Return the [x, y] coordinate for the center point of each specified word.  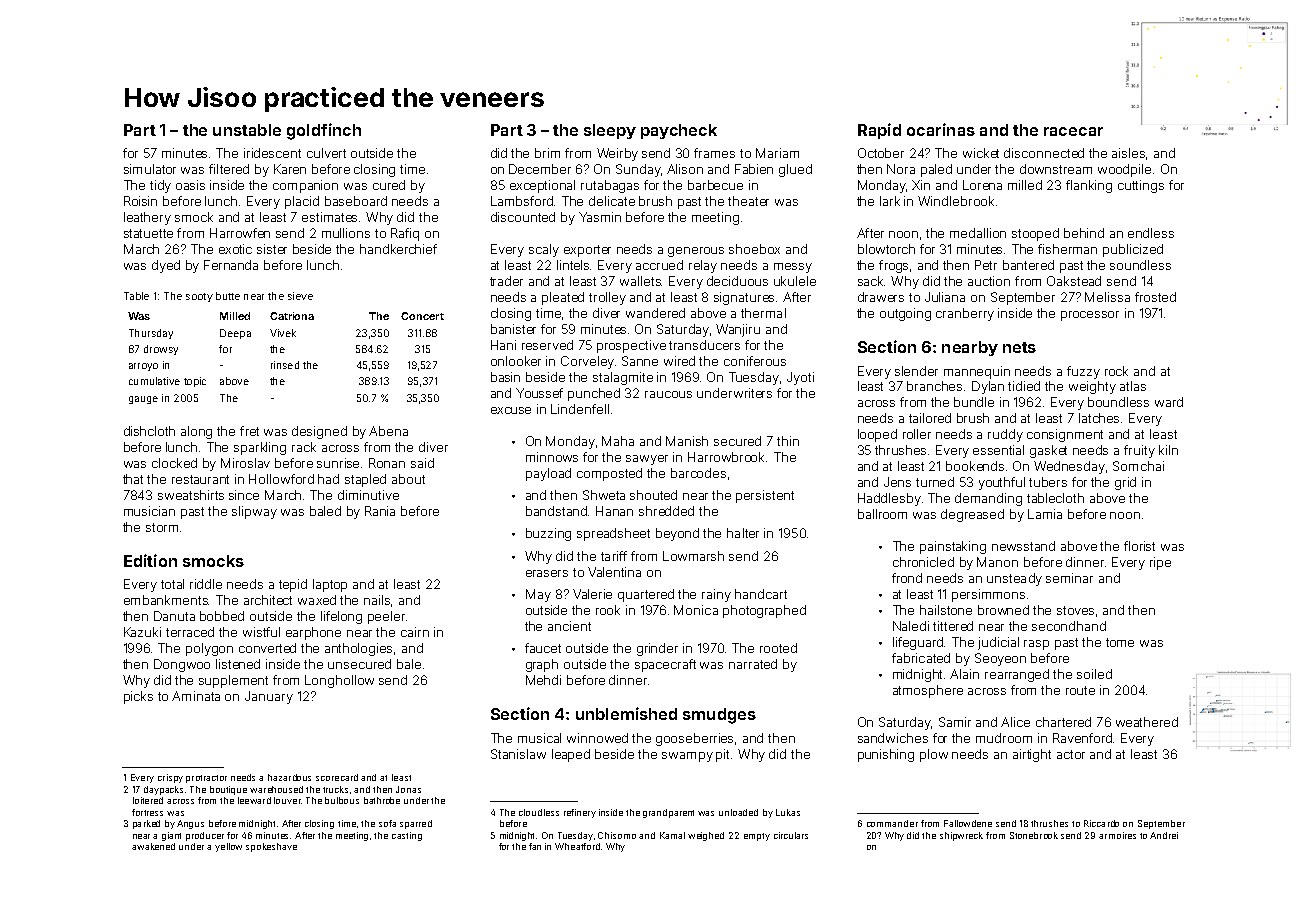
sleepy [610, 131]
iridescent [272, 153]
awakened [153, 846]
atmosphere [928, 691]
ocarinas [941, 129]
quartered [646, 595]
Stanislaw [518, 754]
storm [162, 527]
